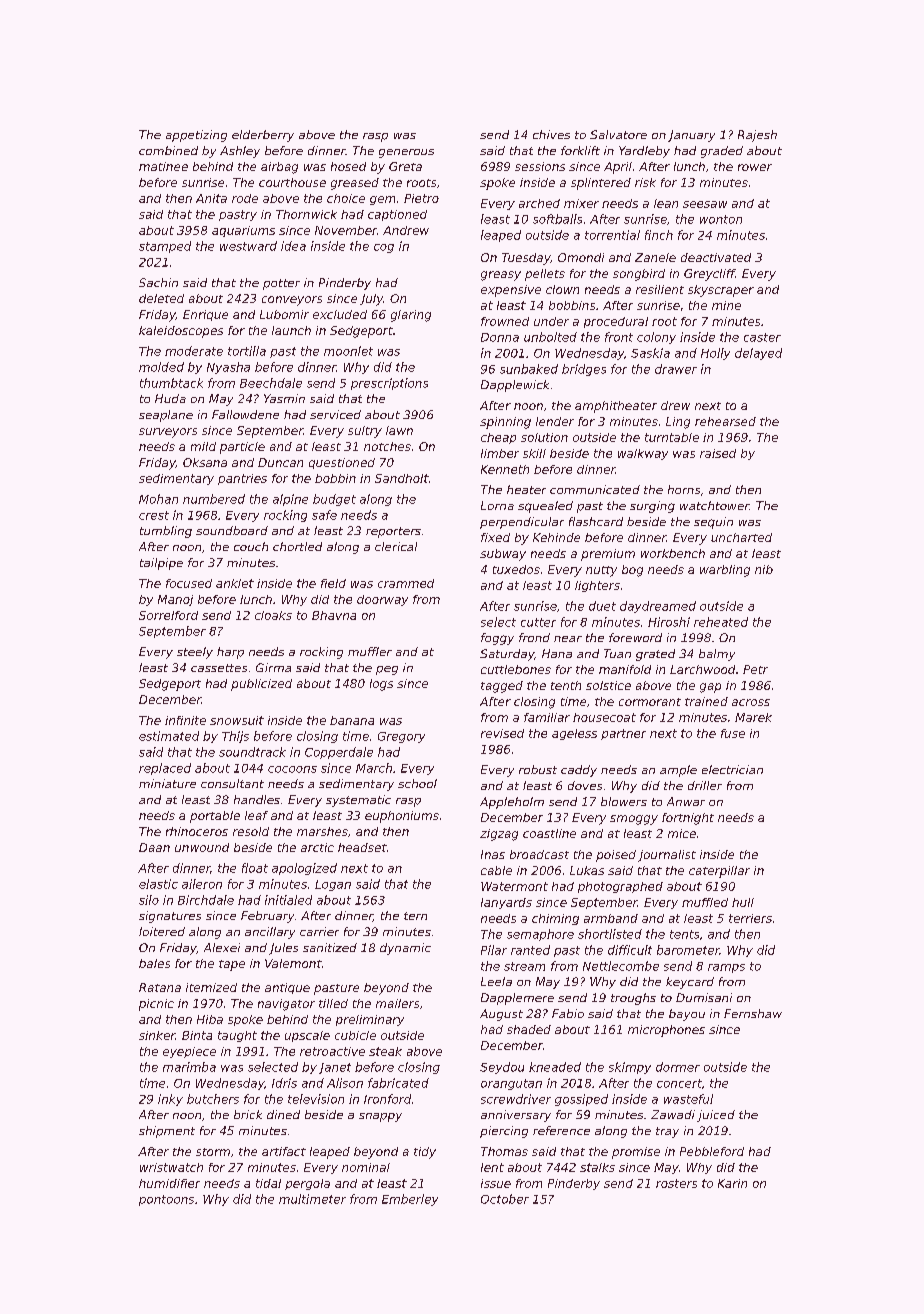 Image resolution: width=924 pixels, height=1314 pixels. I want to click on difficult, so click(630, 950).
